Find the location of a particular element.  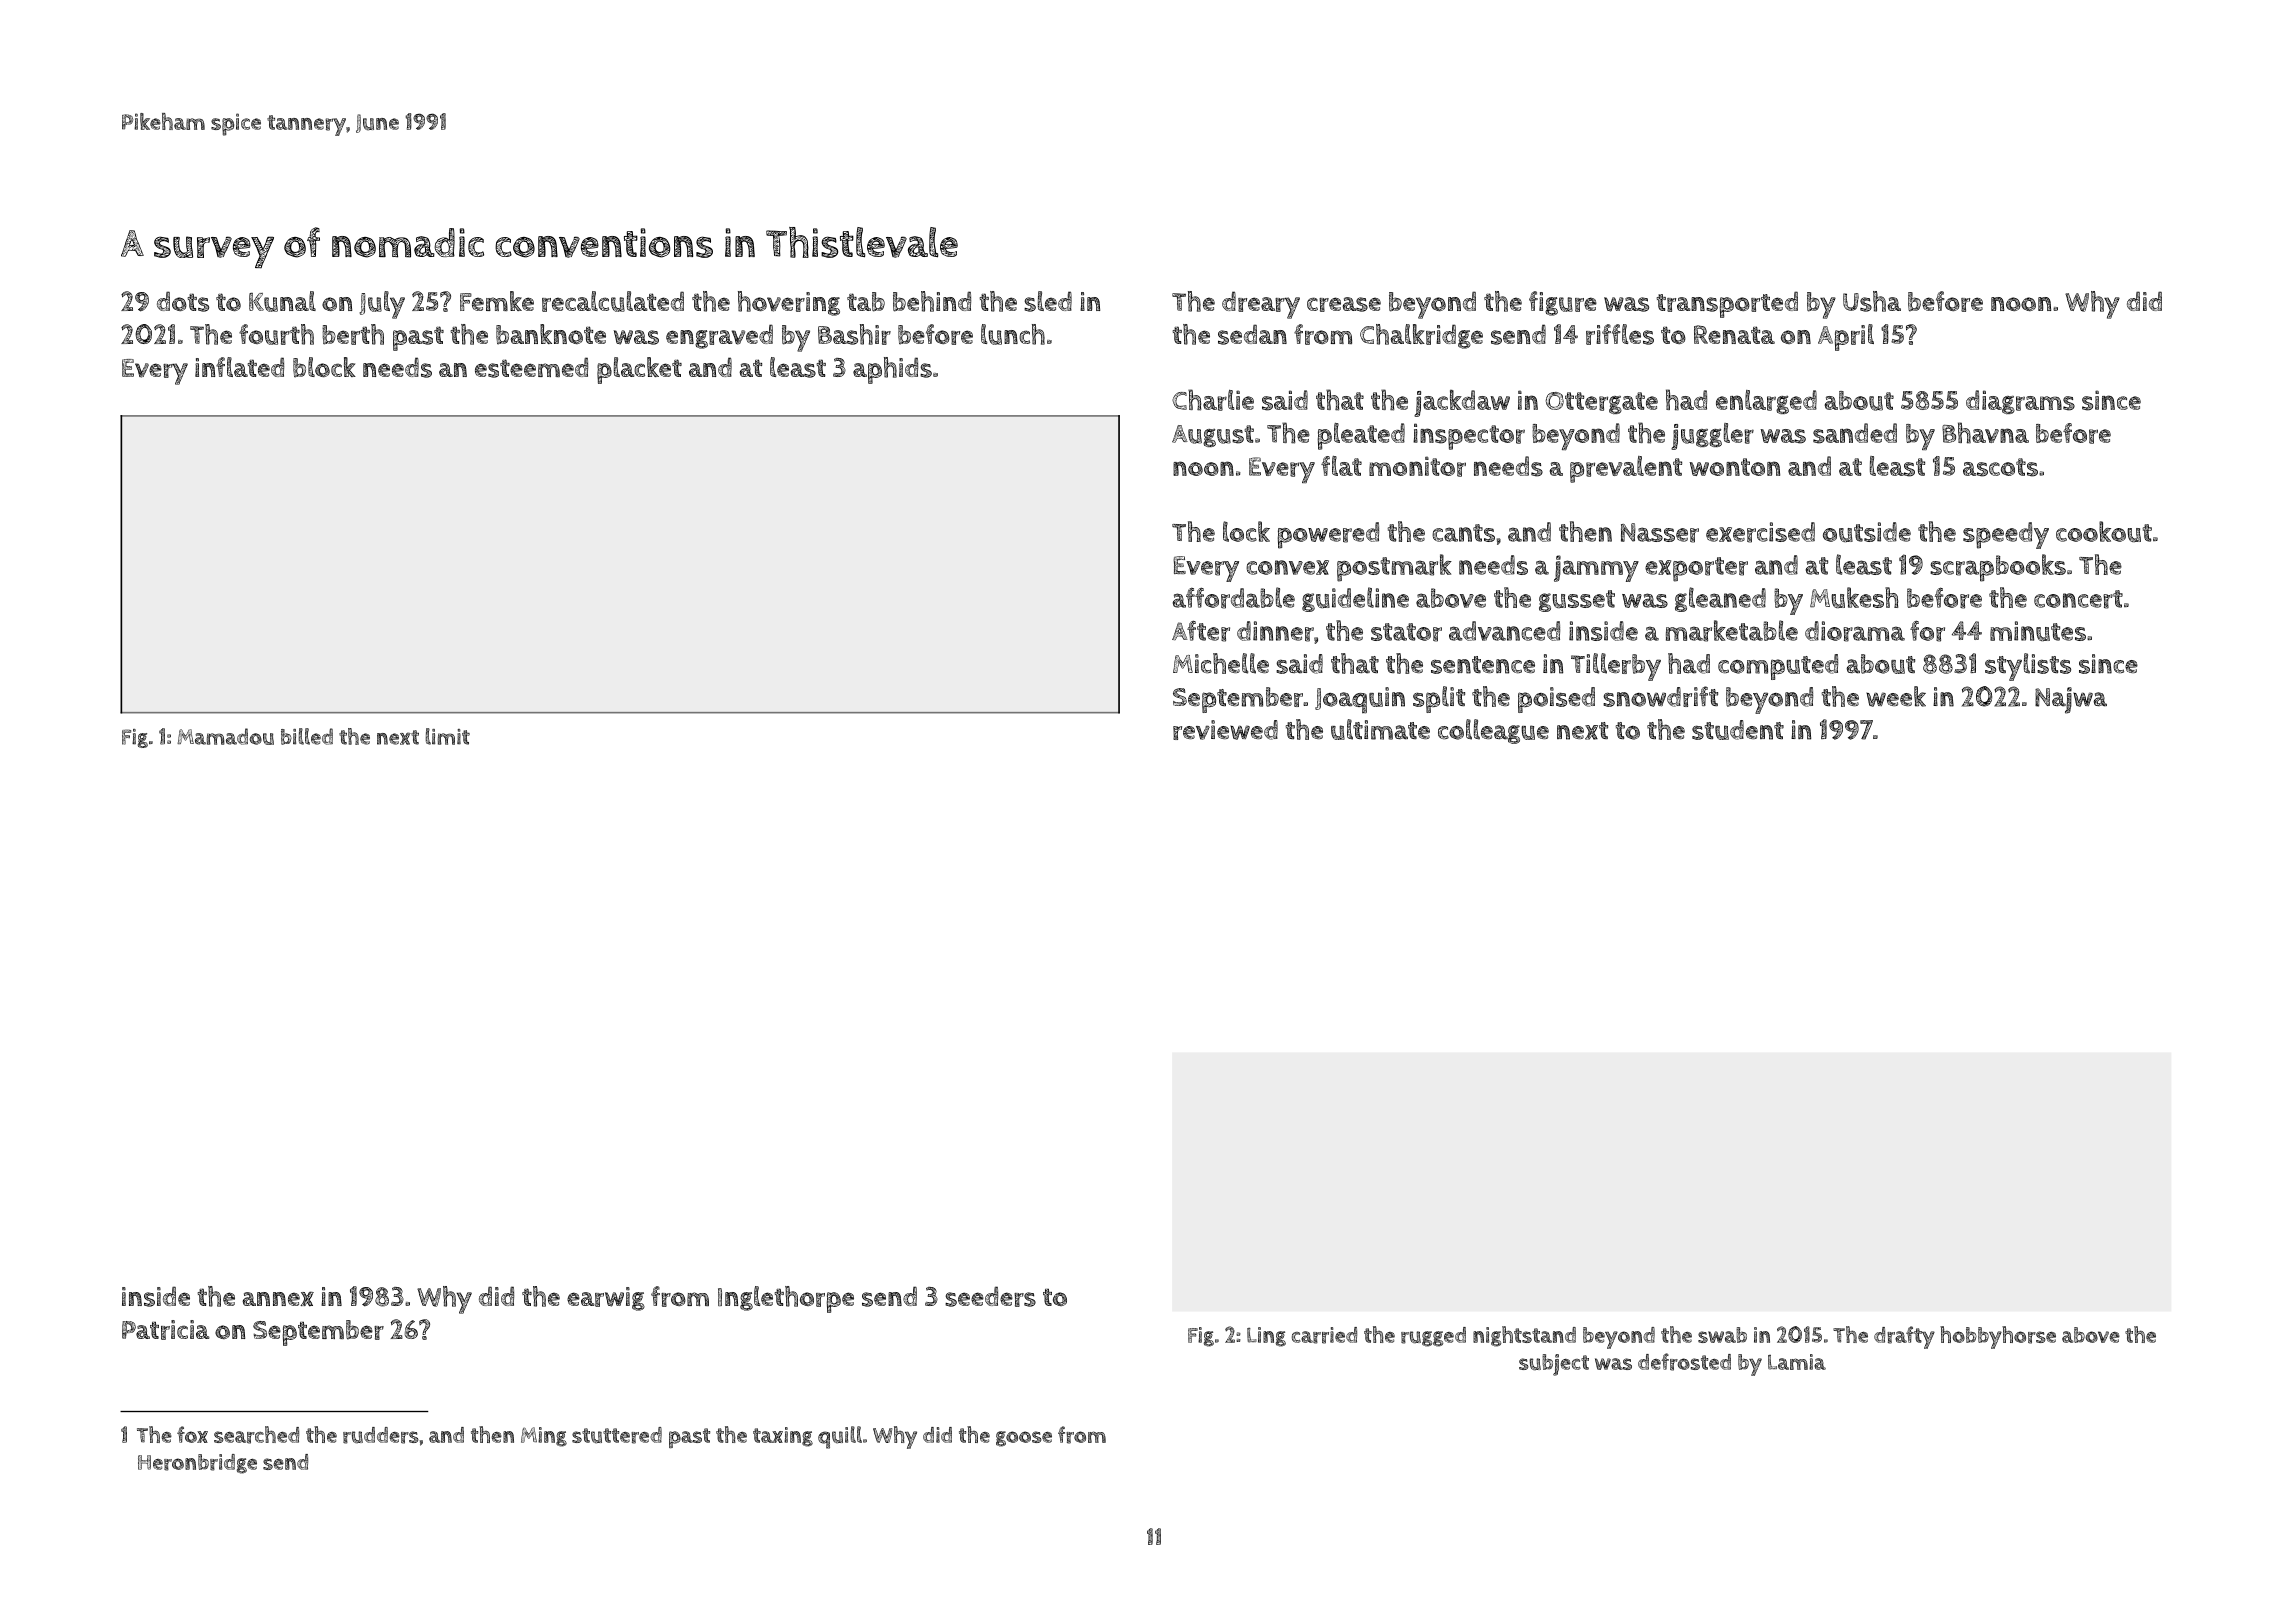

ultimate is located at coordinates (1380, 729).
